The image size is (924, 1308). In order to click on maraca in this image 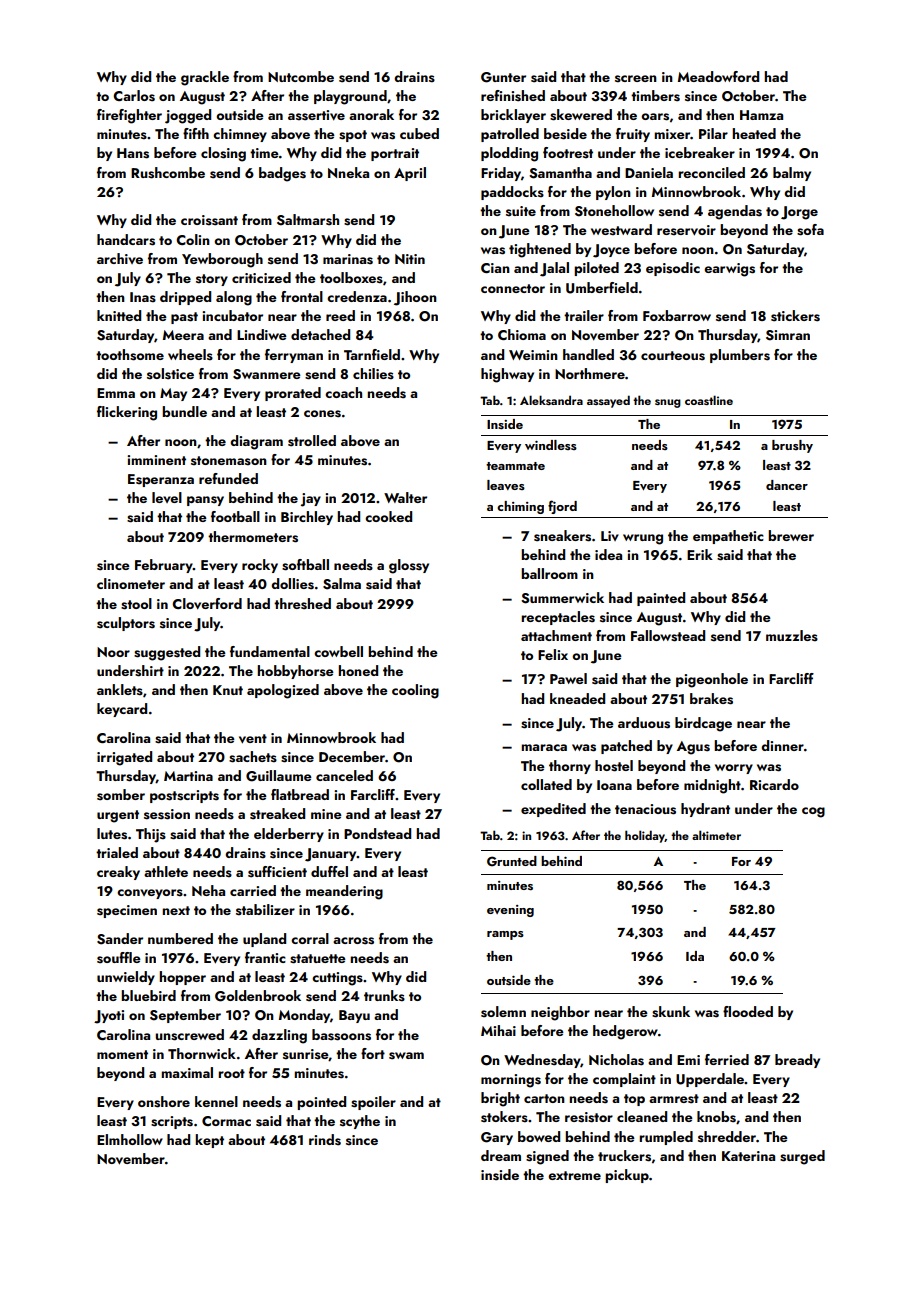, I will do `click(544, 747)`.
